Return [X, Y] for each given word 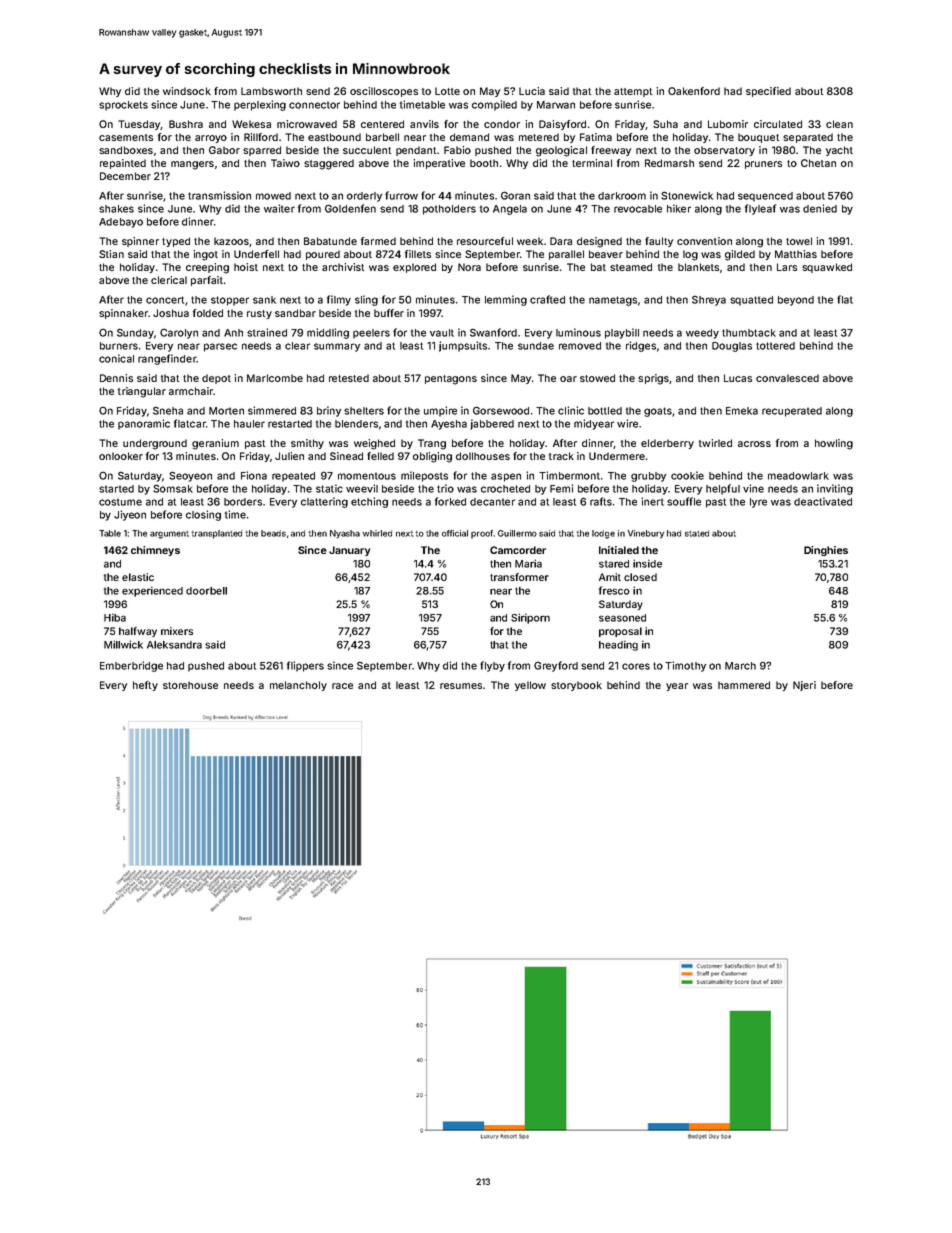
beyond [796, 301]
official [455, 533]
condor [502, 124]
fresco [614, 590]
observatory [724, 151]
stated [697, 533]
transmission [219, 195]
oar [568, 379]
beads [273, 533]
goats [658, 412]
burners [119, 346]
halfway [138, 632]
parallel [566, 255]
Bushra [186, 124]
